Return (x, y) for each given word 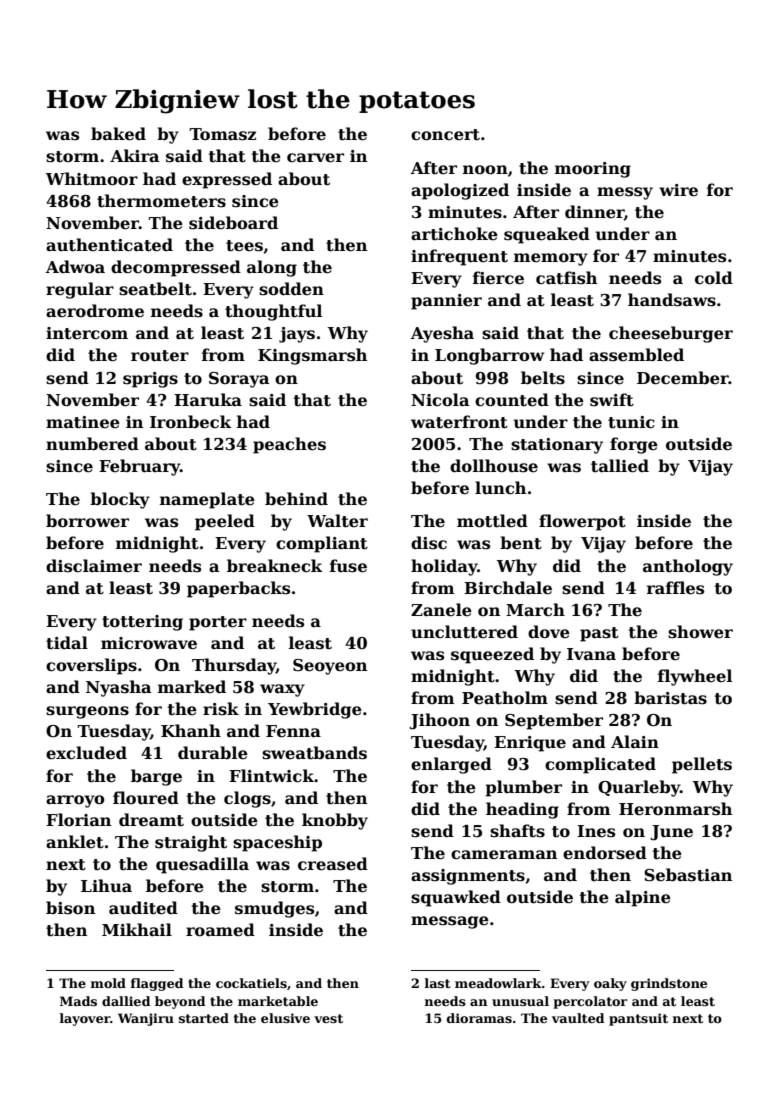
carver (315, 158)
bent (521, 543)
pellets (702, 765)
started (204, 1018)
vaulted (578, 1018)
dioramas (479, 1018)
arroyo (75, 801)
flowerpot (582, 522)
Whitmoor (92, 179)
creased (333, 864)
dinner (594, 211)
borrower (87, 521)
